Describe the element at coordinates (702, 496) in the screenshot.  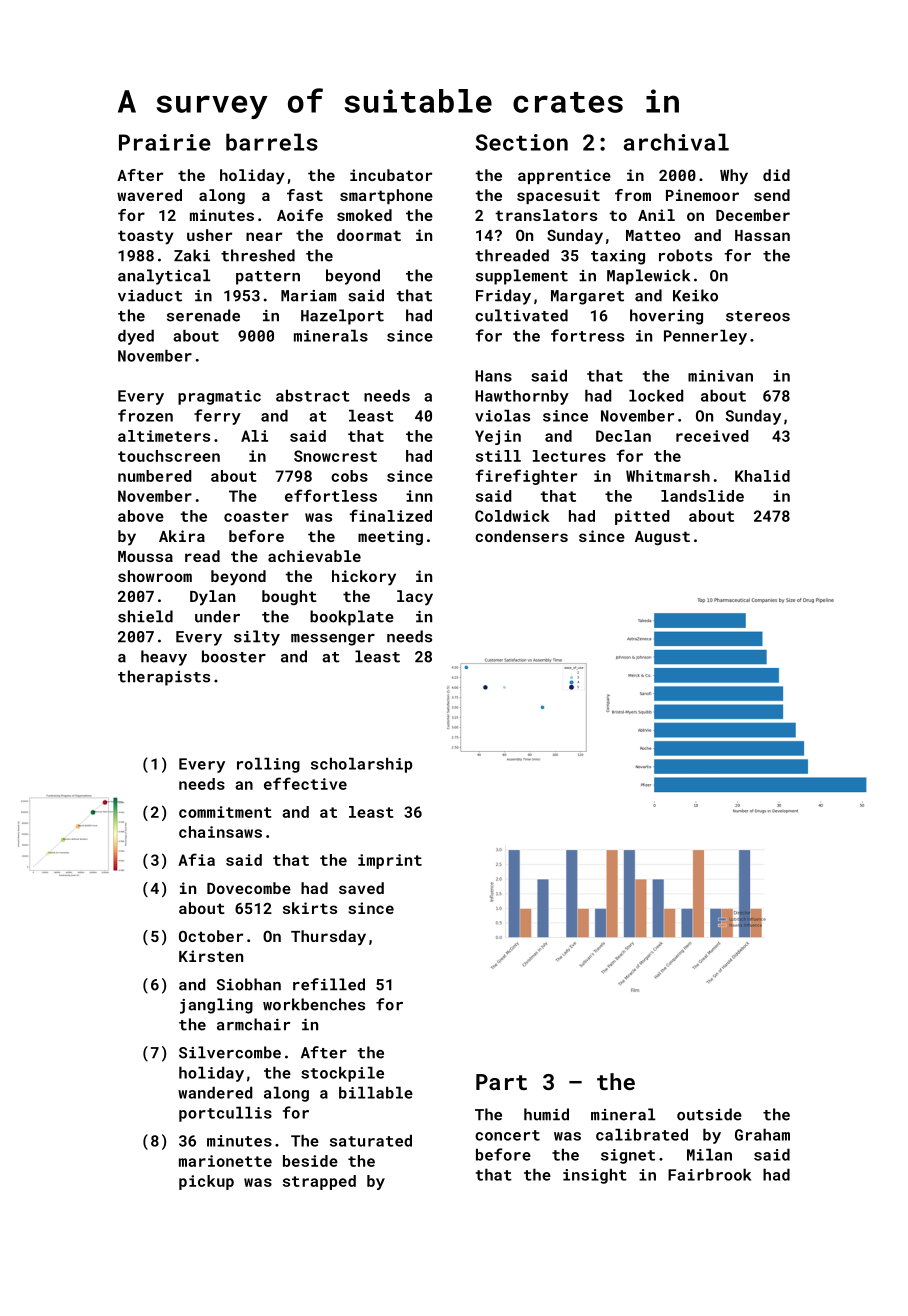
I see `landslide` at that location.
